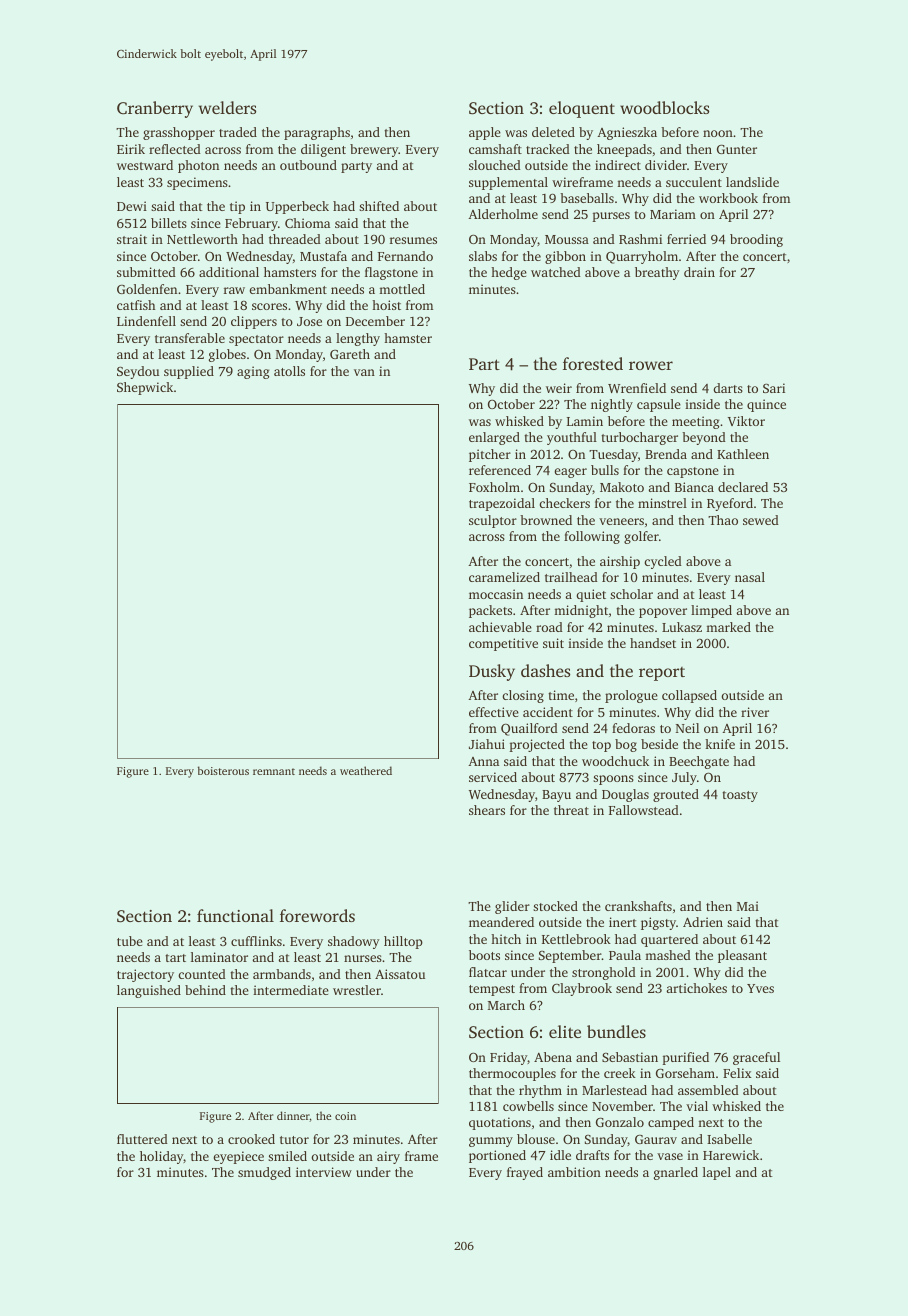 The height and width of the screenshot is (1316, 908). What do you see at coordinates (388, 1157) in the screenshot?
I see `airy` at bounding box center [388, 1157].
